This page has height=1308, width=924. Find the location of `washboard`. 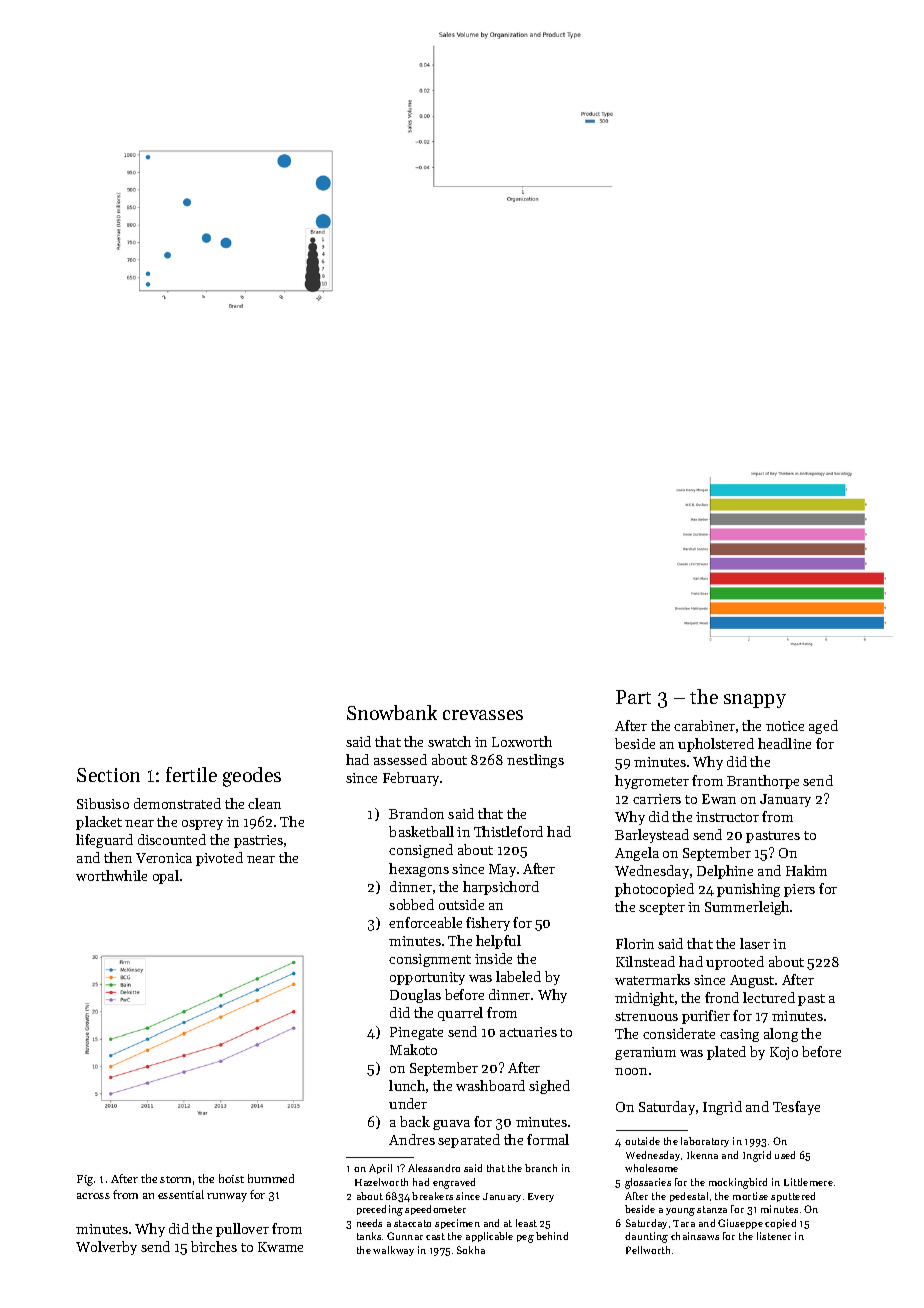

washboard is located at coordinates (490, 1085).
